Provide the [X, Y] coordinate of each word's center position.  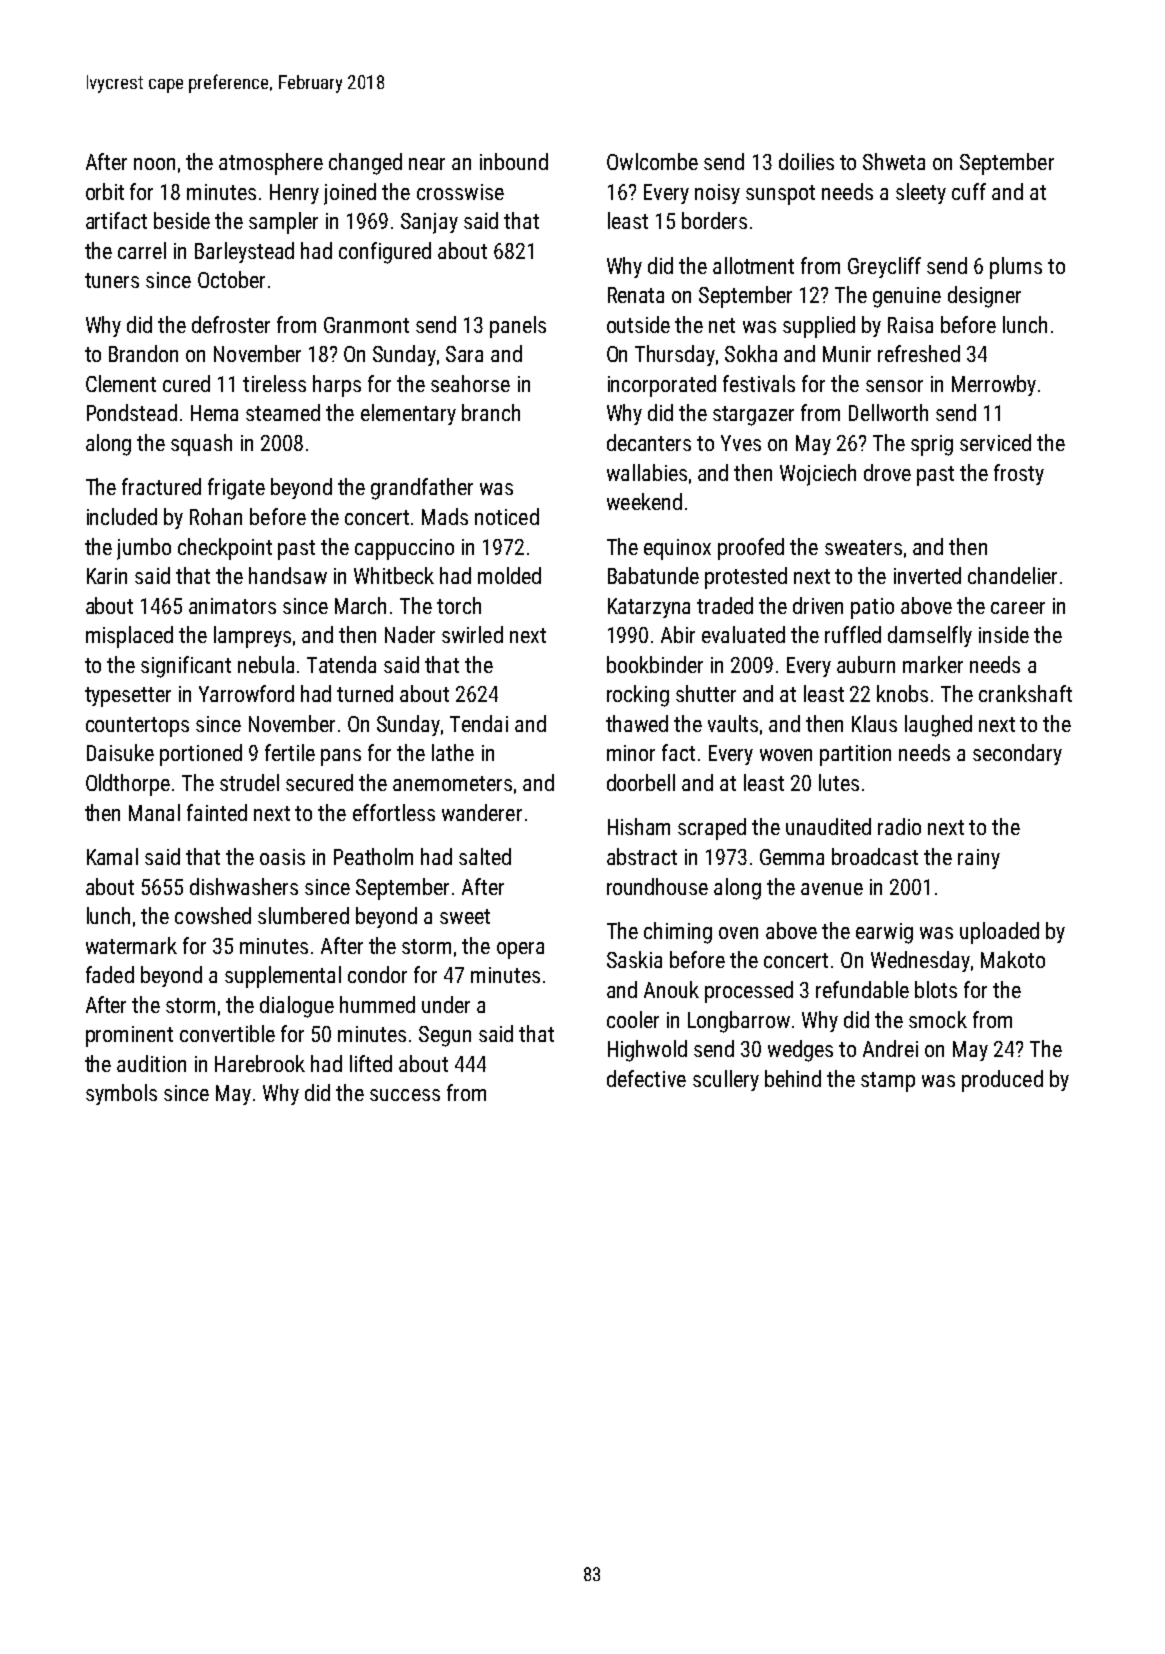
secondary [1017, 754]
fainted [217, 812]
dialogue [297, 1007]
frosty [1019, 474]
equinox [677, 549]
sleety [921, 193]
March [360, 605]
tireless [274, 383]
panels [518, 327]
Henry [294, 194]
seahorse [470, 383]
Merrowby [994, 385]
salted [485, 856]
